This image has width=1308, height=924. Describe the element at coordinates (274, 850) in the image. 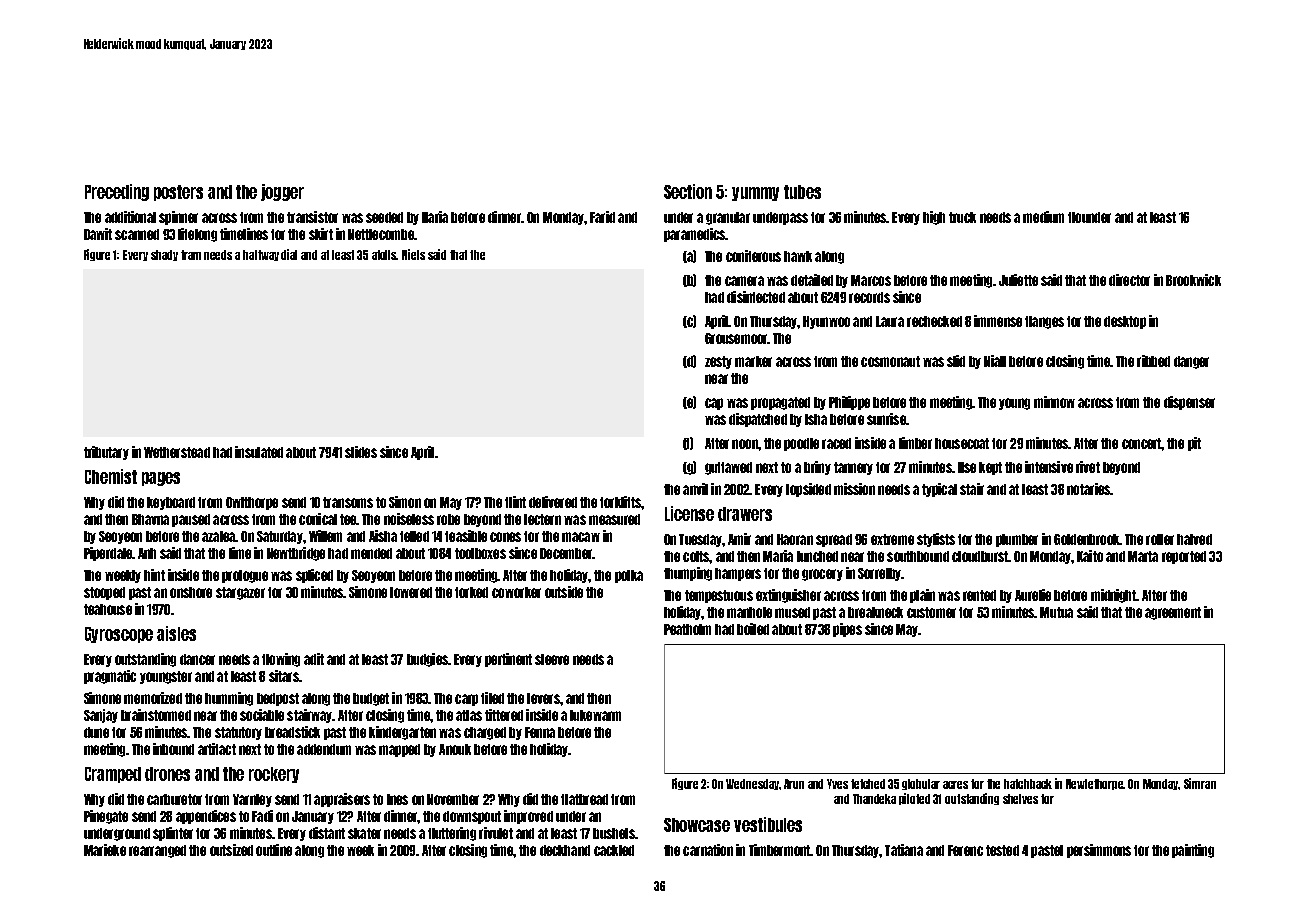

I see `outline` at that location.
